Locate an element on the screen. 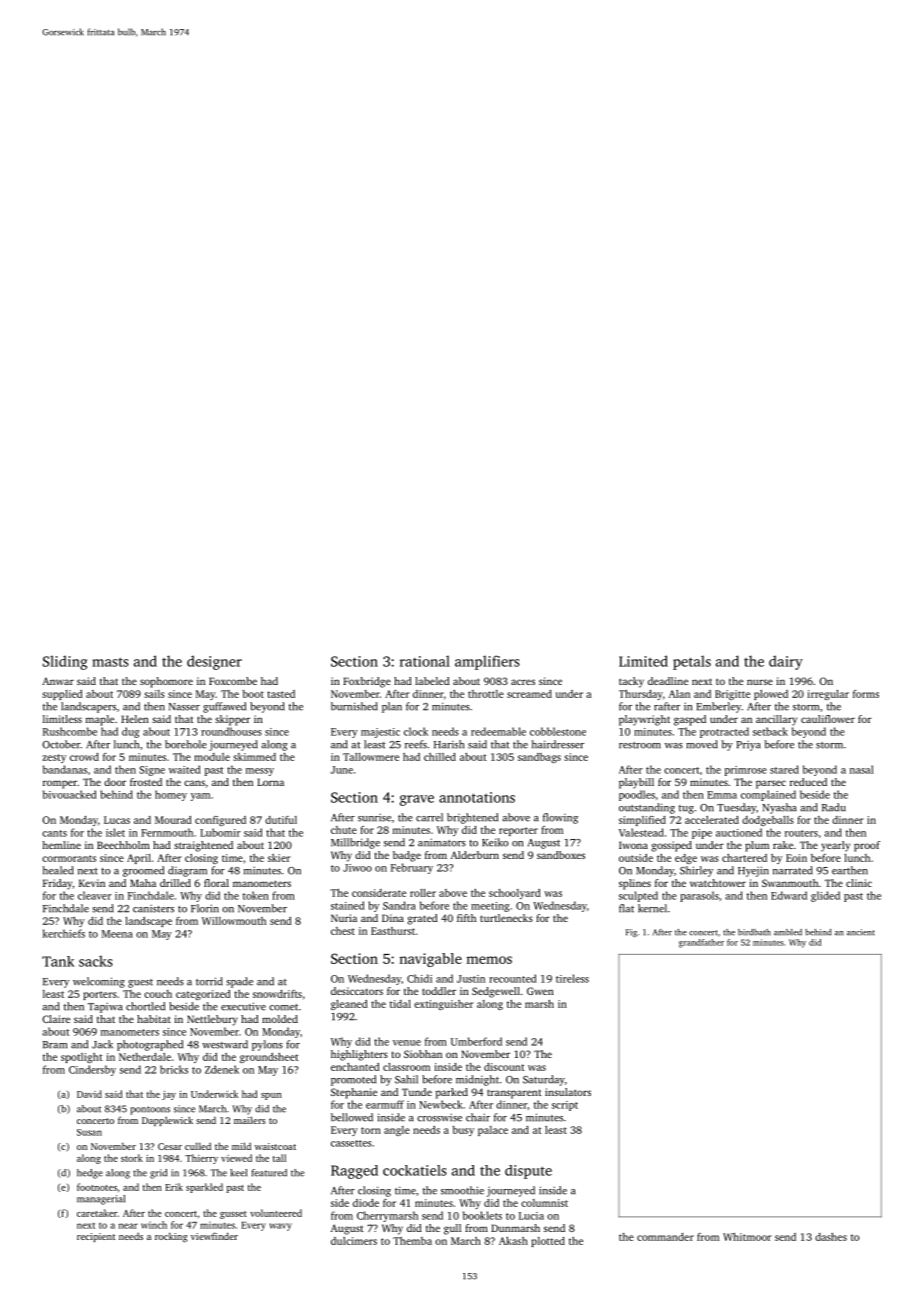 This screenshot has height=1308, width=924. waistcoat is located at coordinates (275, 1146).
